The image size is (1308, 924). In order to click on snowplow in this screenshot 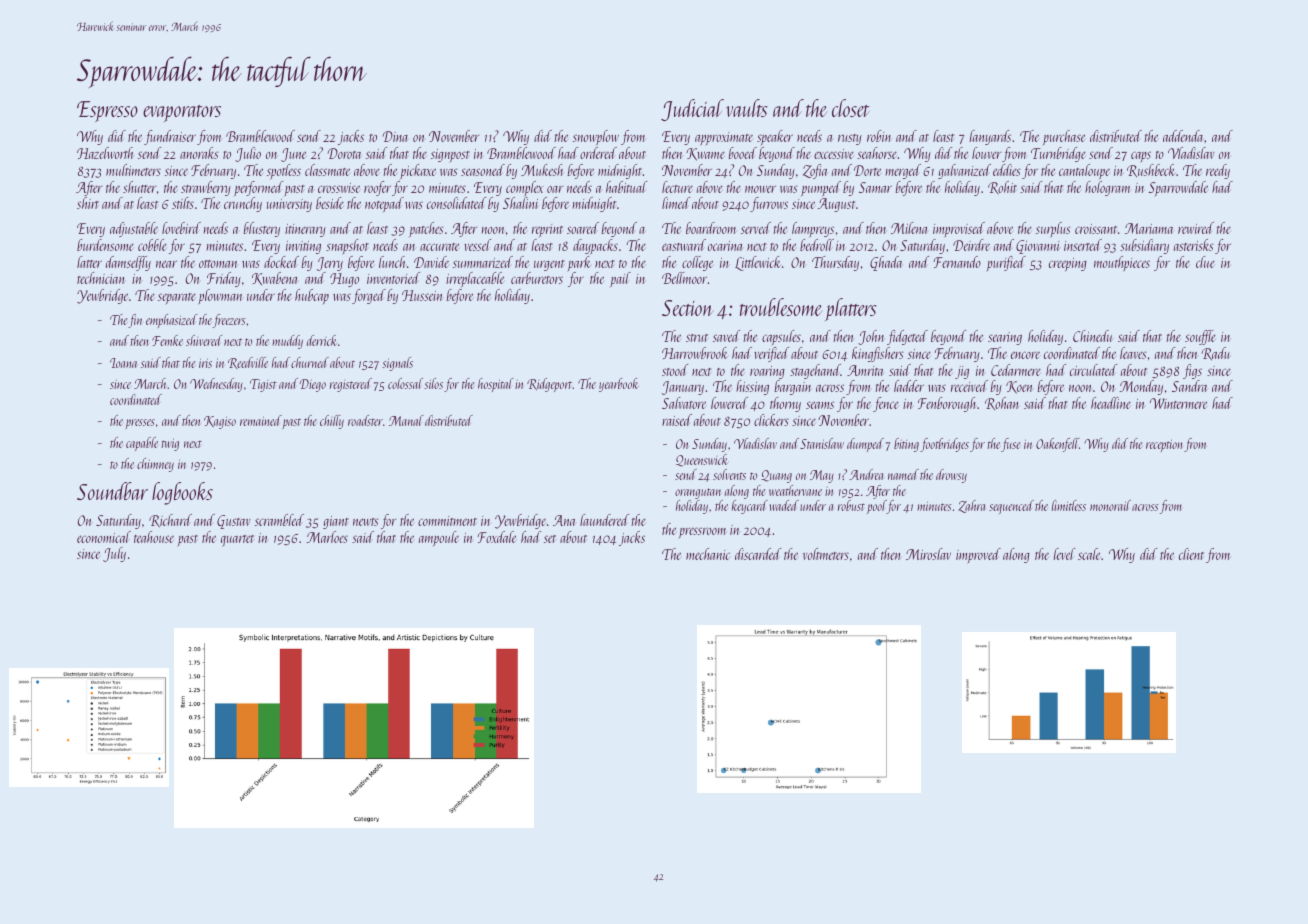, I will do `click(596, 137)`.
